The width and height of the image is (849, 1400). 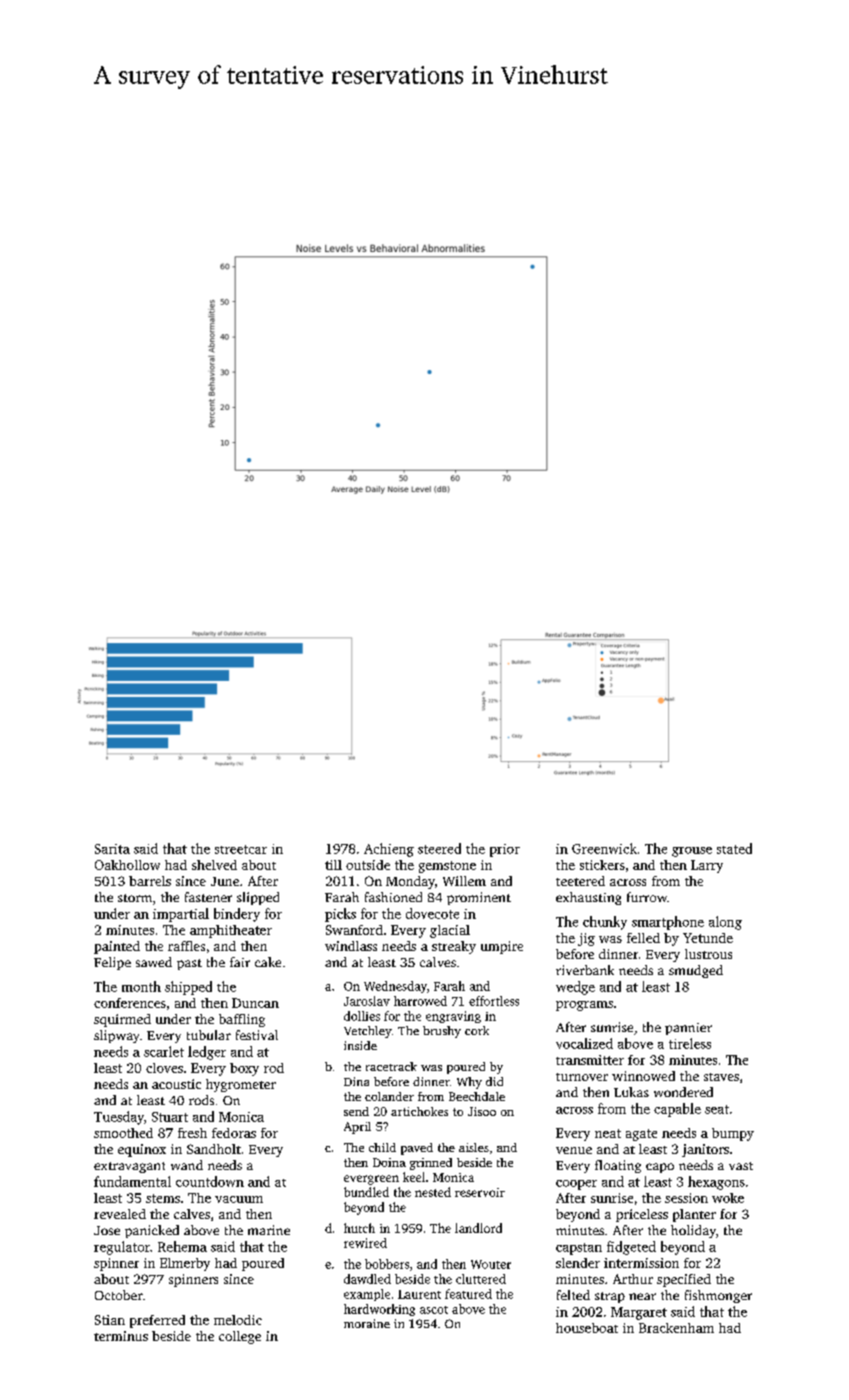 I want to click on wondered, so click(x=683, y=1092).
